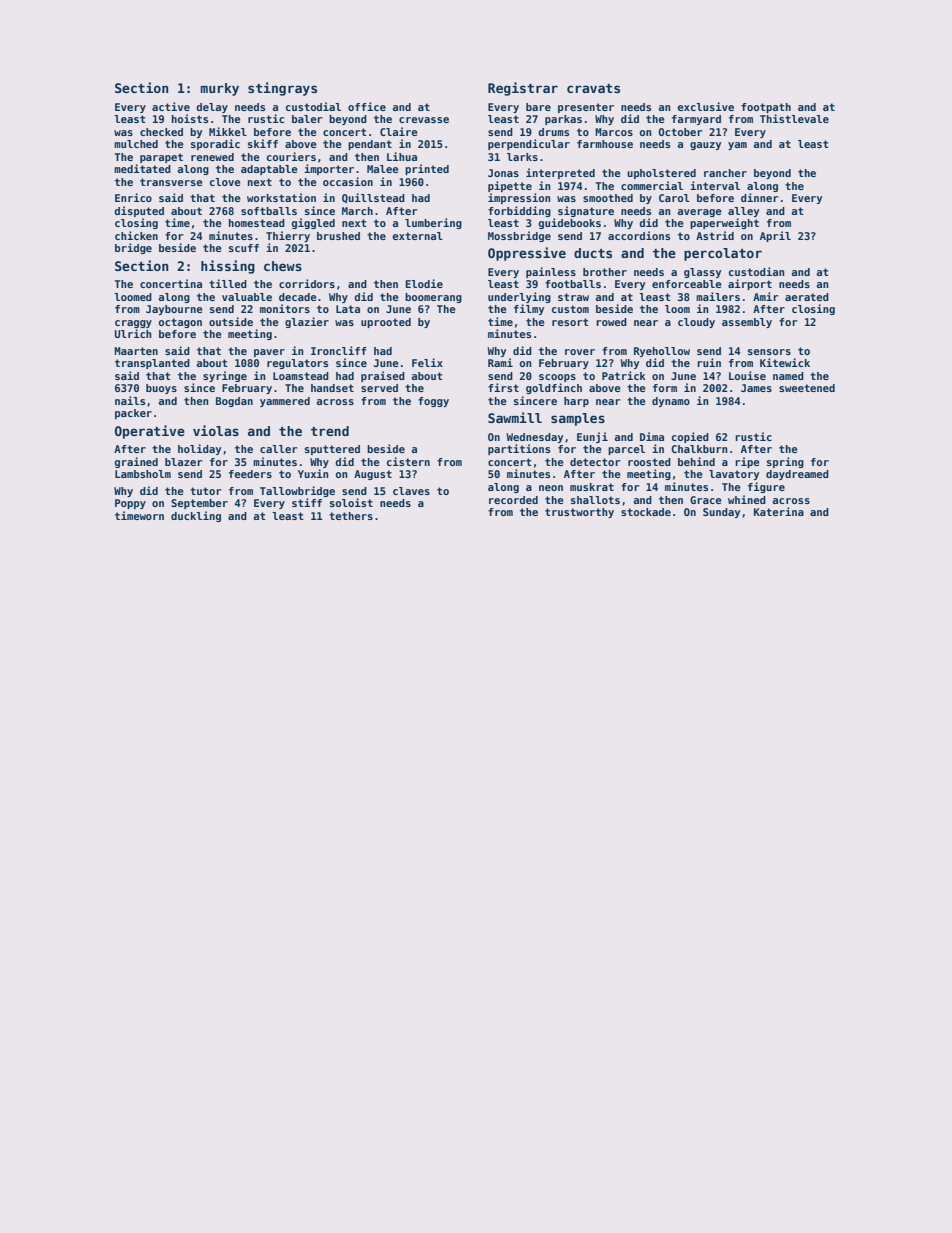 The height and width of the page is (1233, 952). What do you see at coordinates (807, 297) in the page?
I see `aerated` at bounding box center [807, 297].
